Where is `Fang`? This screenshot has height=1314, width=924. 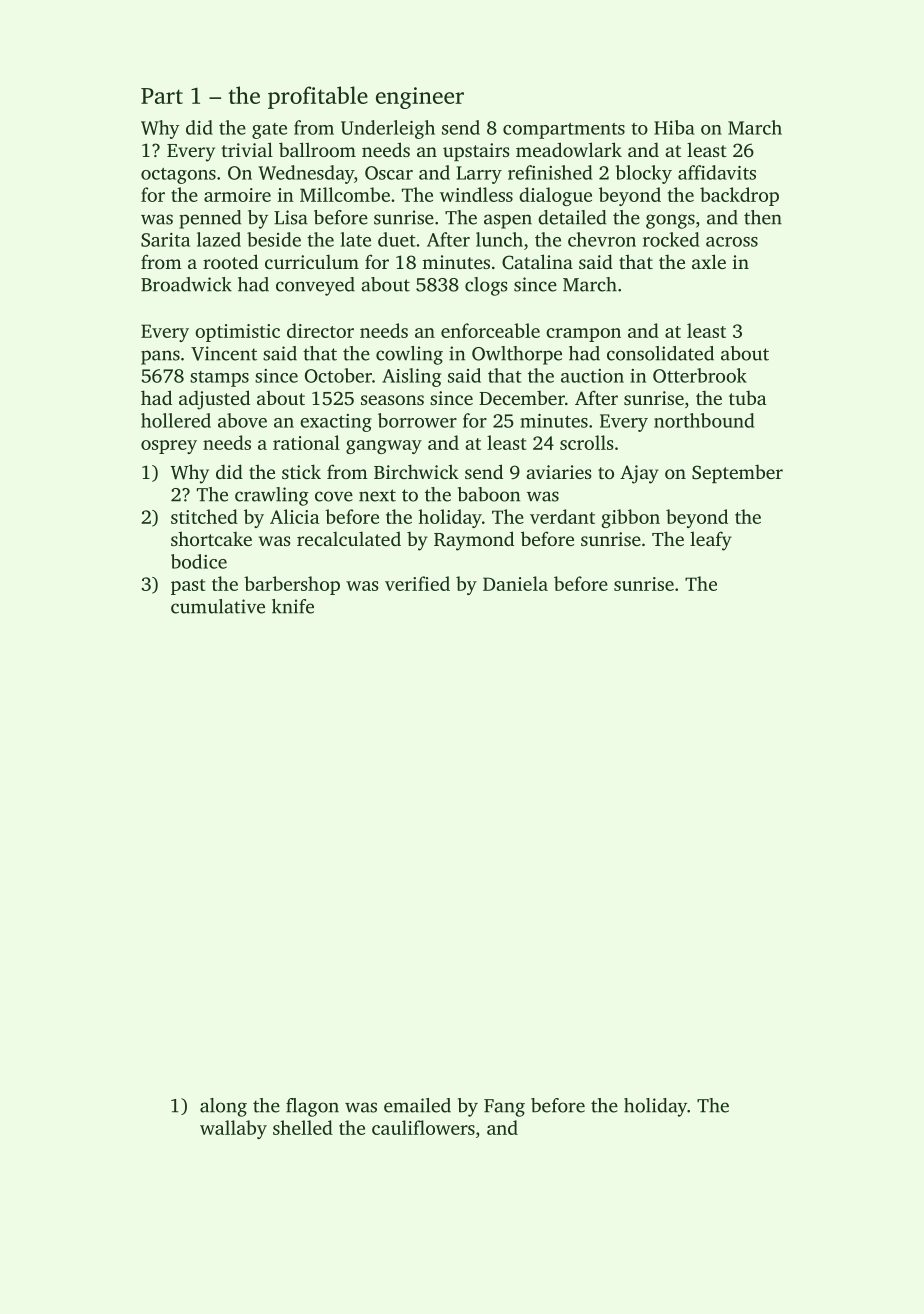 Fang is located at coordinates (504, 1108).
